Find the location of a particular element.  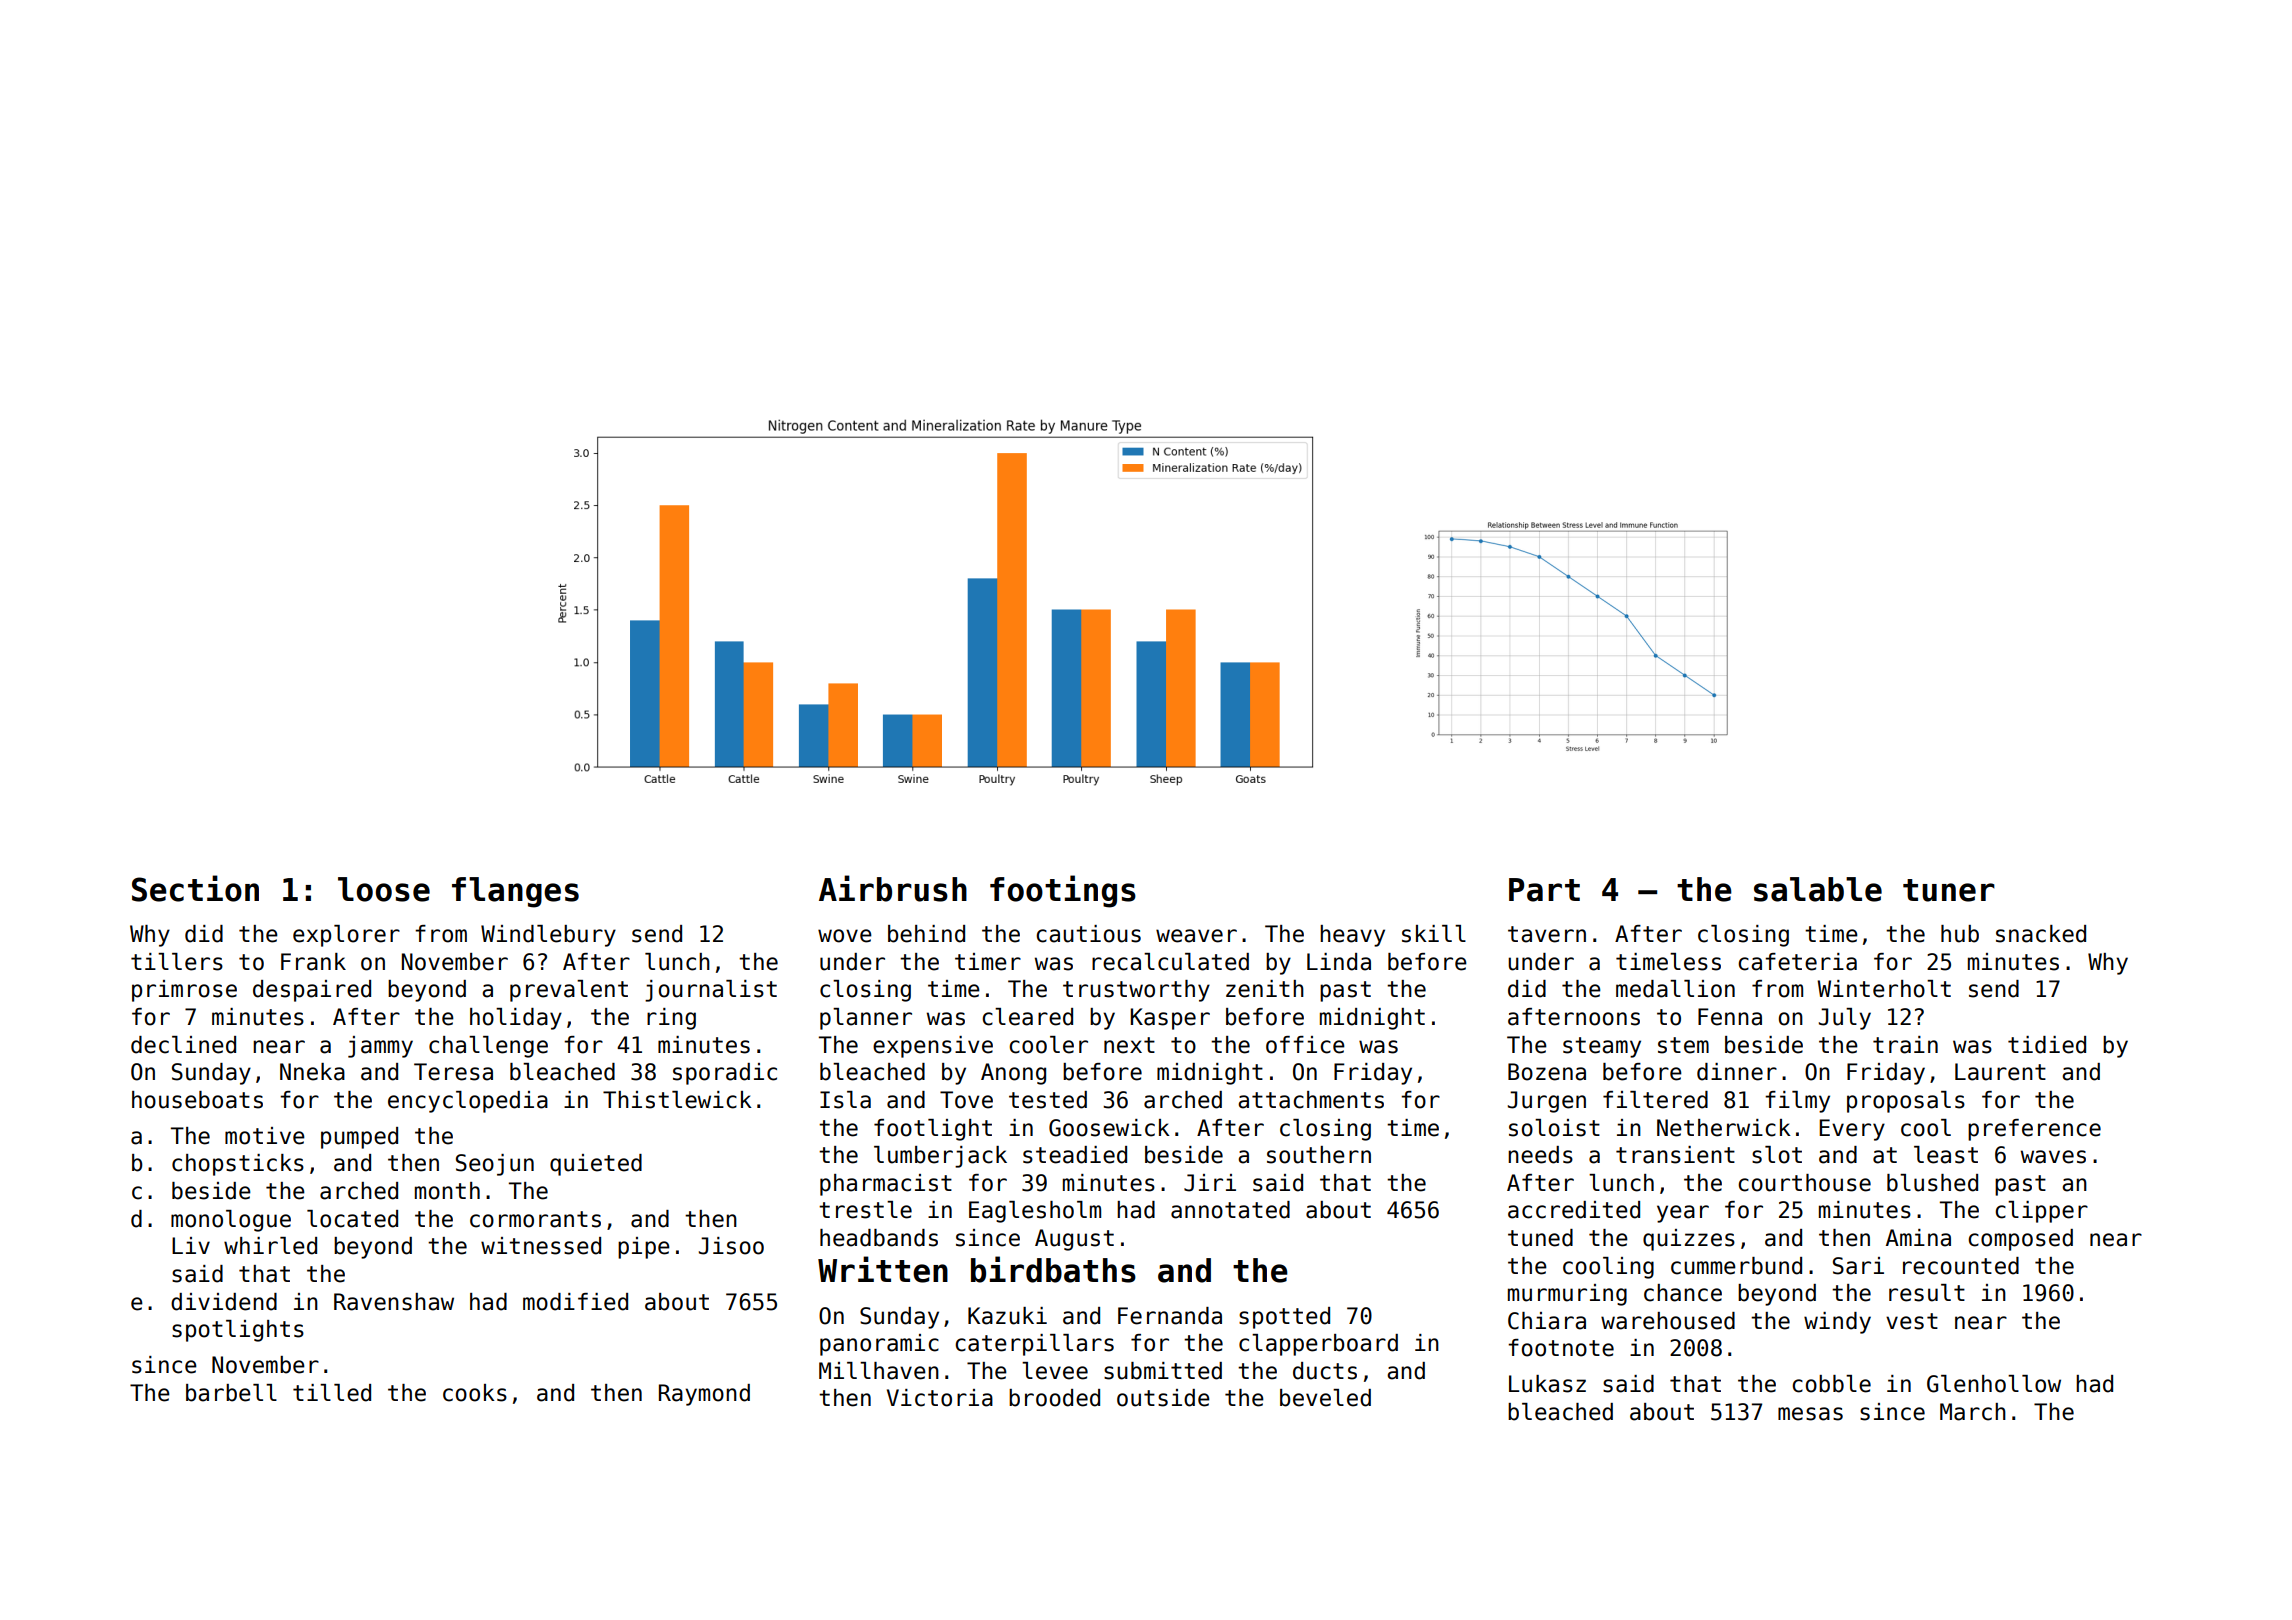

Fenna is located at coordinates (1730, 1017).
